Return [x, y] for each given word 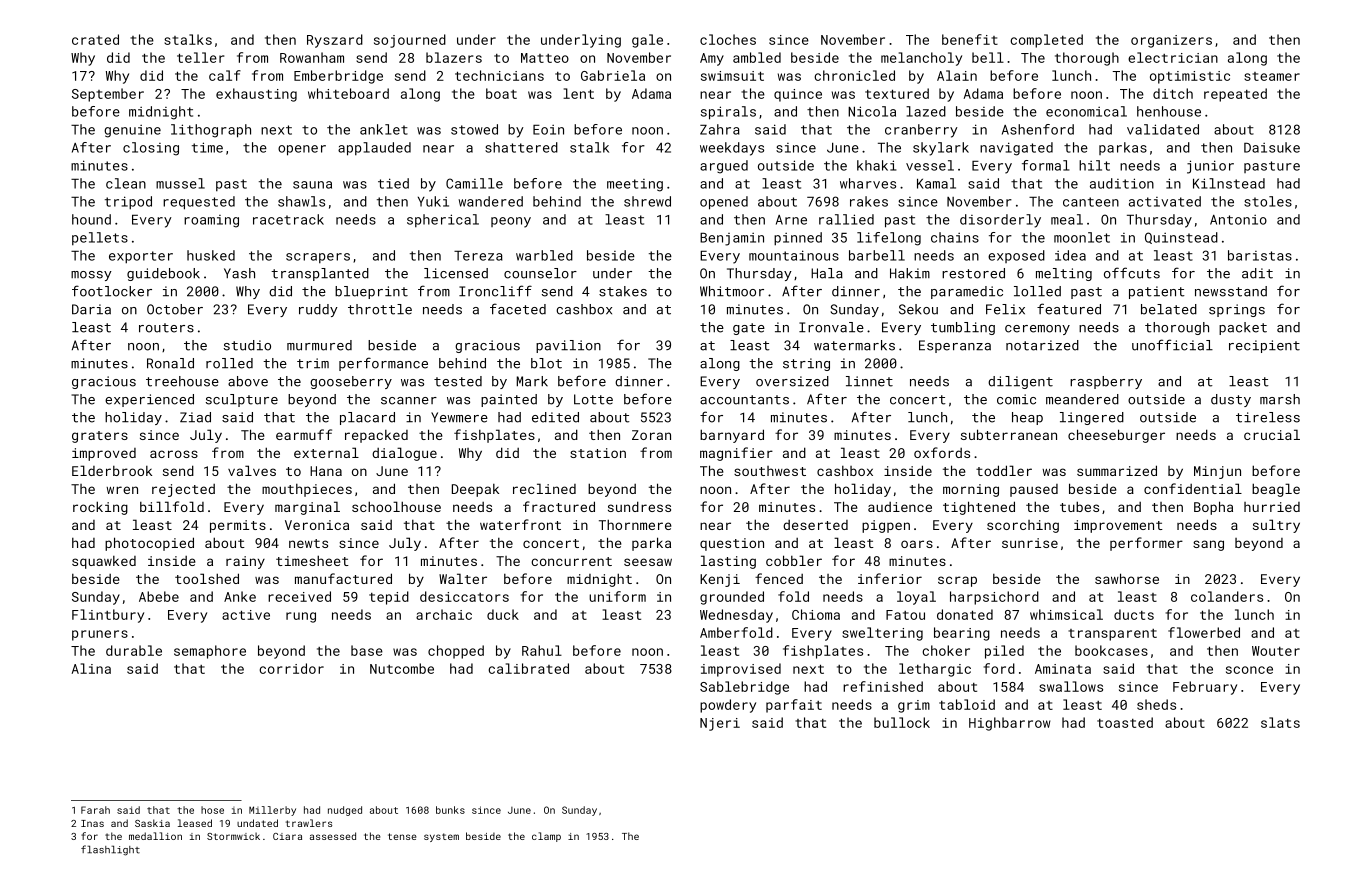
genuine [132, 131]
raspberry [1106, 382]
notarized [1042, 345]
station [598, 453]
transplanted [320, 274]
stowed [474, 129]
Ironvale [831, 327]
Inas [92, 823]
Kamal [936, 183]
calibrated [528, 668]
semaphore [210, 652]
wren [122, 490]
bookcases [1111, 650]
